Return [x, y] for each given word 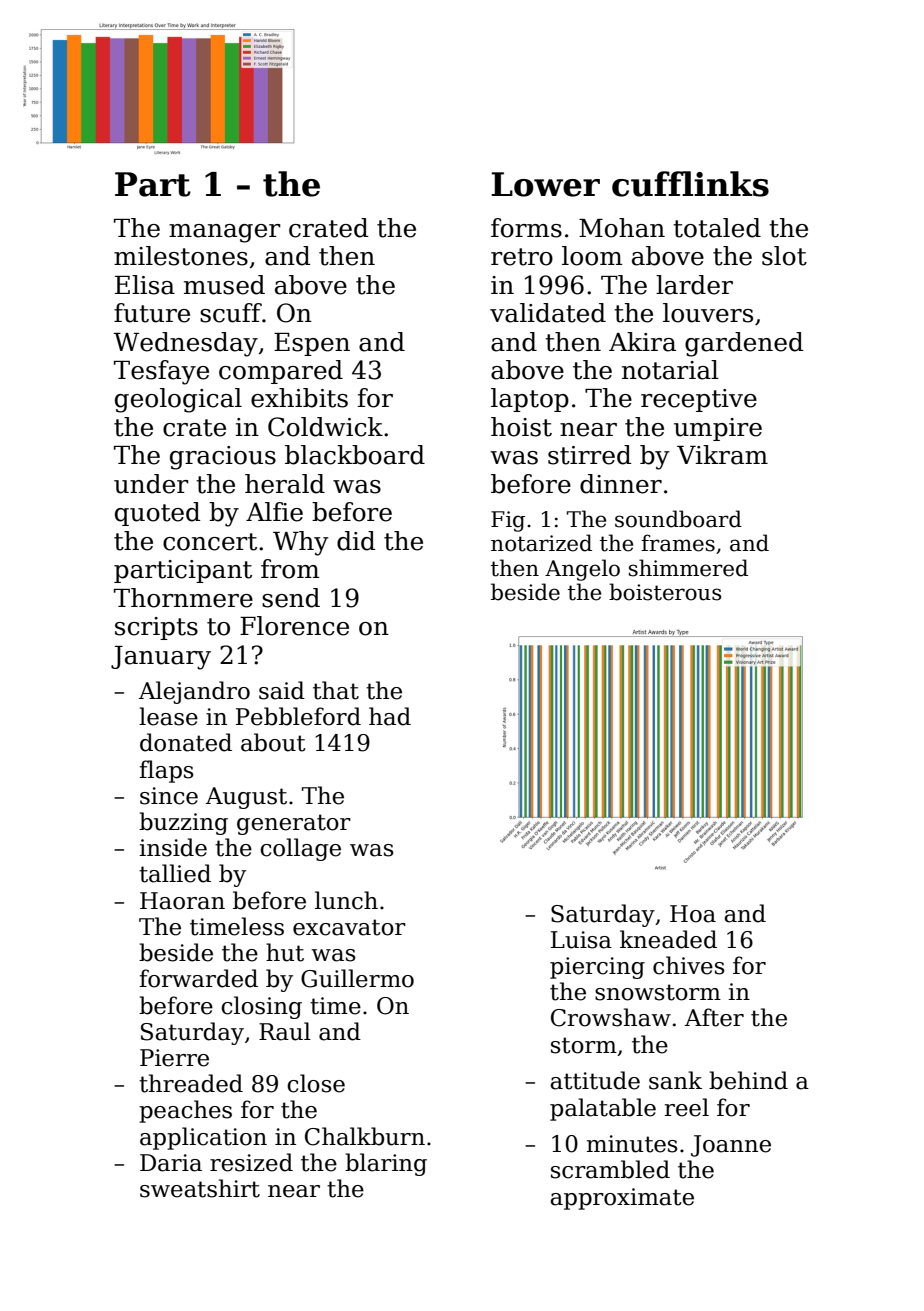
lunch [346, 900]
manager [225, 233]
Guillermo [357, 978]
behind [748, 1080]
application [203, 1138]
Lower [545, 184]
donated [186, 742]
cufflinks [690, 184]
